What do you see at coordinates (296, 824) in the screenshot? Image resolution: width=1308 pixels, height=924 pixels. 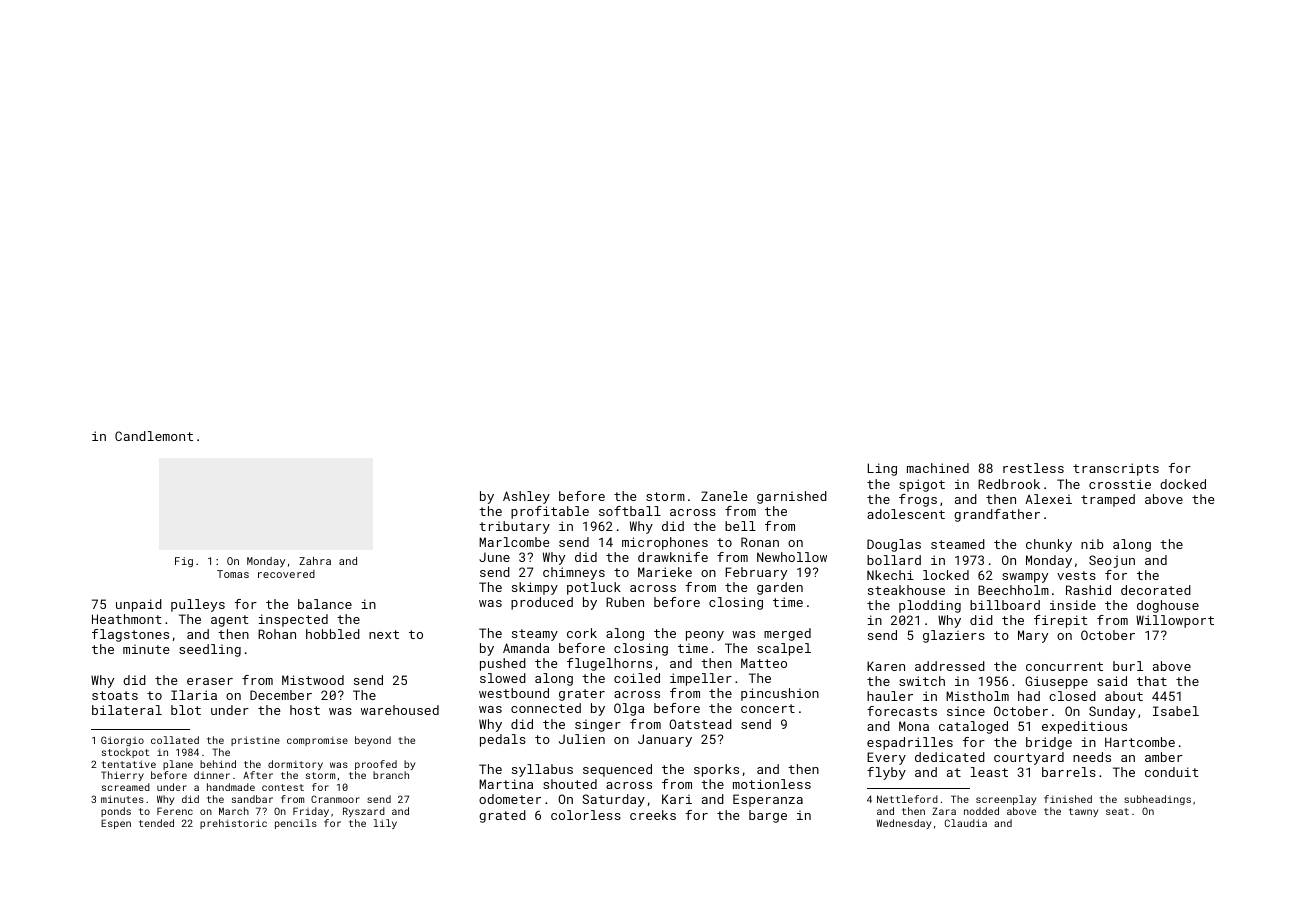 I see `pencils` at bounding box center [296, 824].
